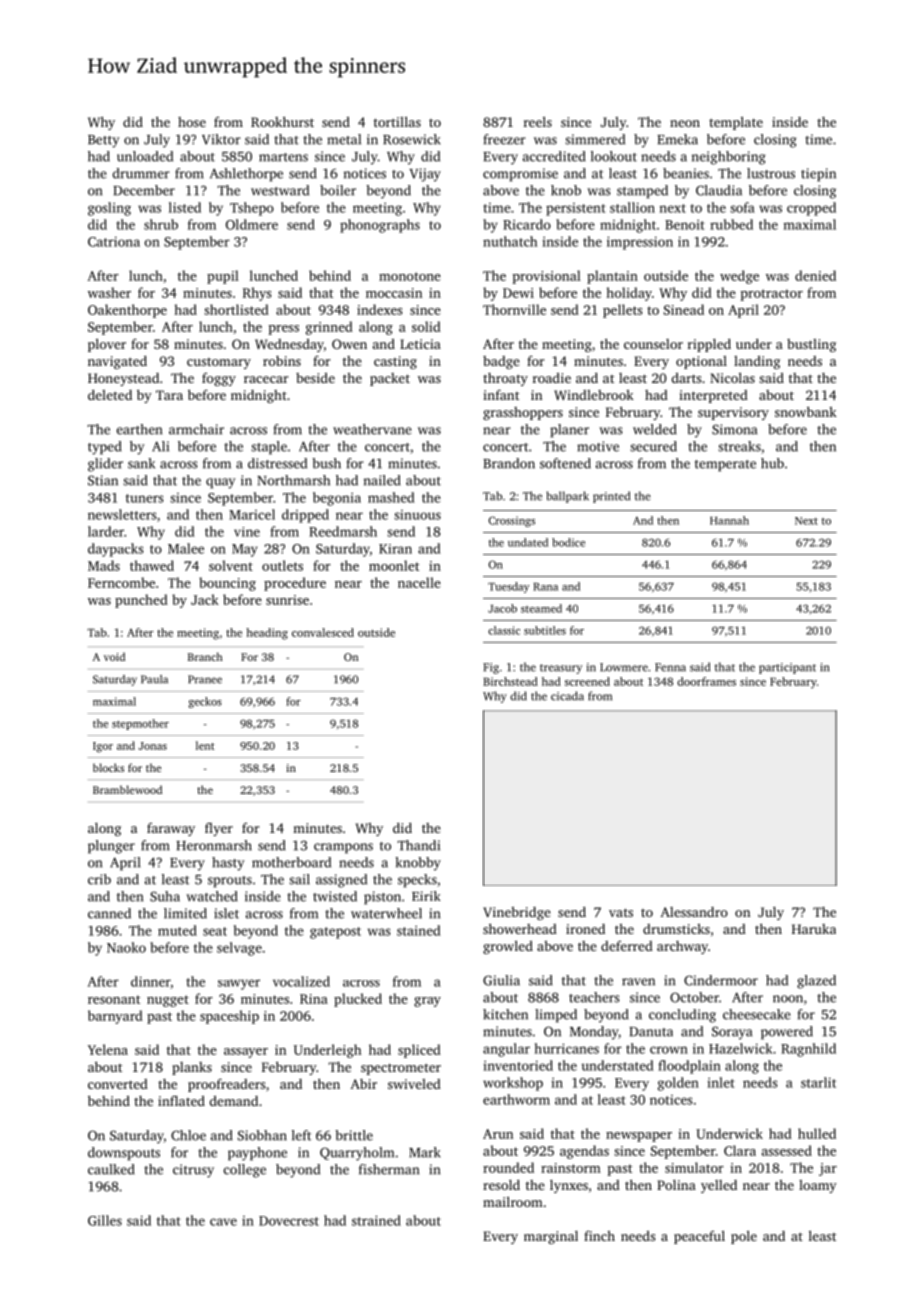 This screenshot has width=924, height=1308. What do you see at coordinates (817, 1133) in the screenshot?
I see `hulled` at bounding box center [817, 1133].
